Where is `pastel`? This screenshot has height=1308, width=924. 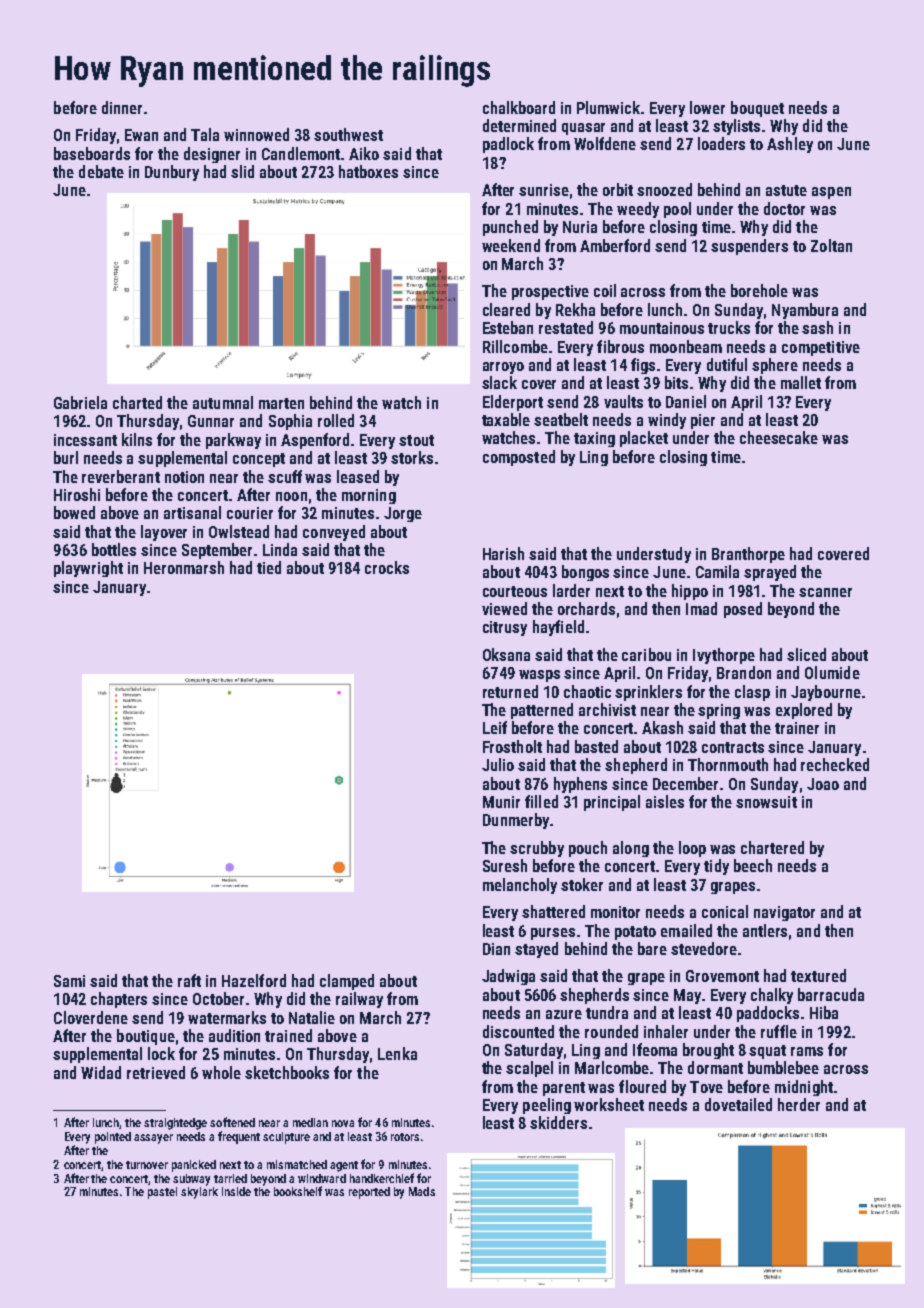
pastel is located at coordinates (162, 1193).
